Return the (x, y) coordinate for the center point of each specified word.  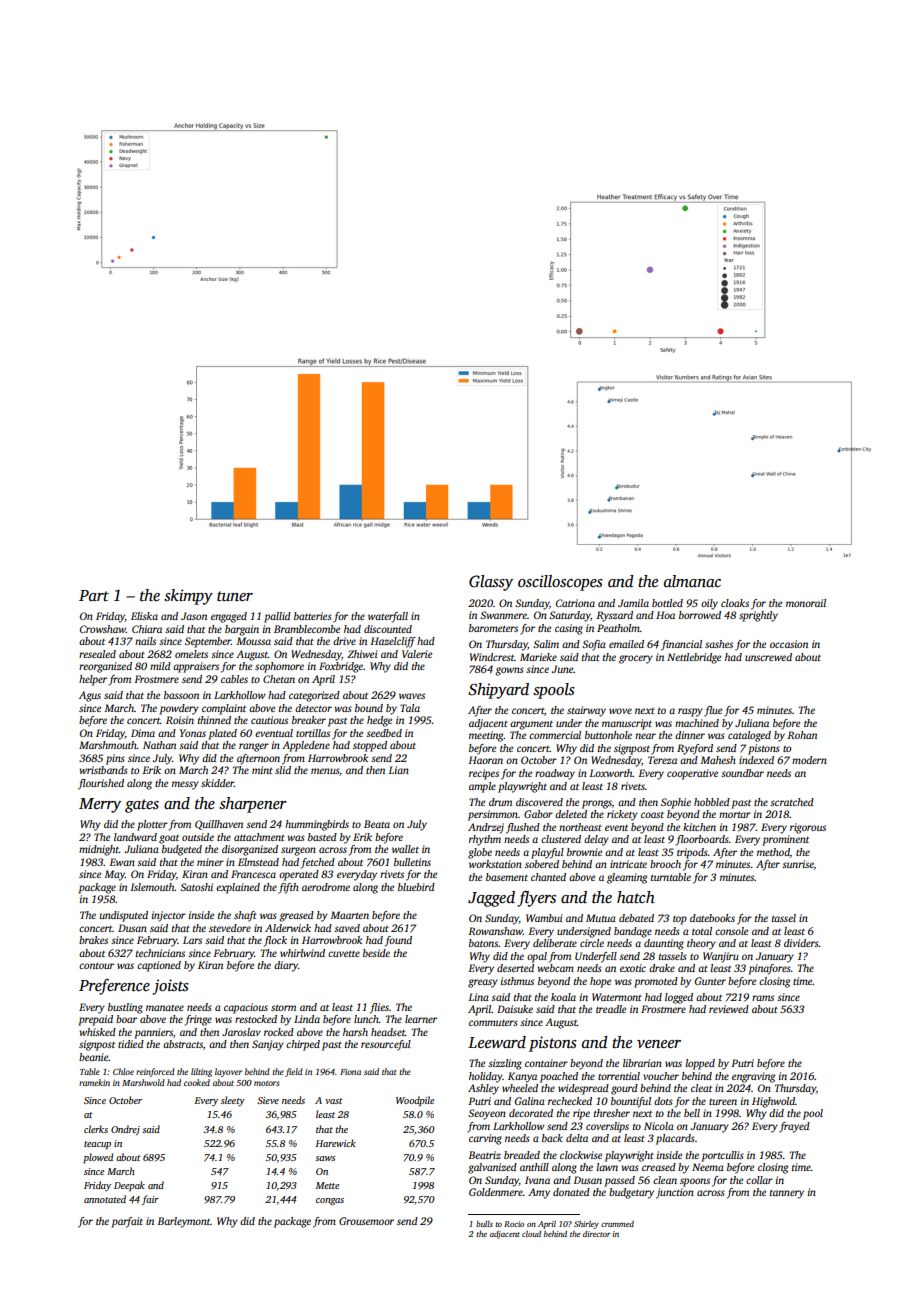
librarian (642, 1063)
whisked (97, 1032)
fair (150, 1200)
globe (480, 853)
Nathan (159, 745)
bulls (484, 1224)
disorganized (250, 850)
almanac (692, 581)
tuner (235, 596)
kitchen (699, 827)
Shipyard (498, 691)
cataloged (749, 736)
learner (421, 1019)
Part (94, 595)
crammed (617, 1224)
